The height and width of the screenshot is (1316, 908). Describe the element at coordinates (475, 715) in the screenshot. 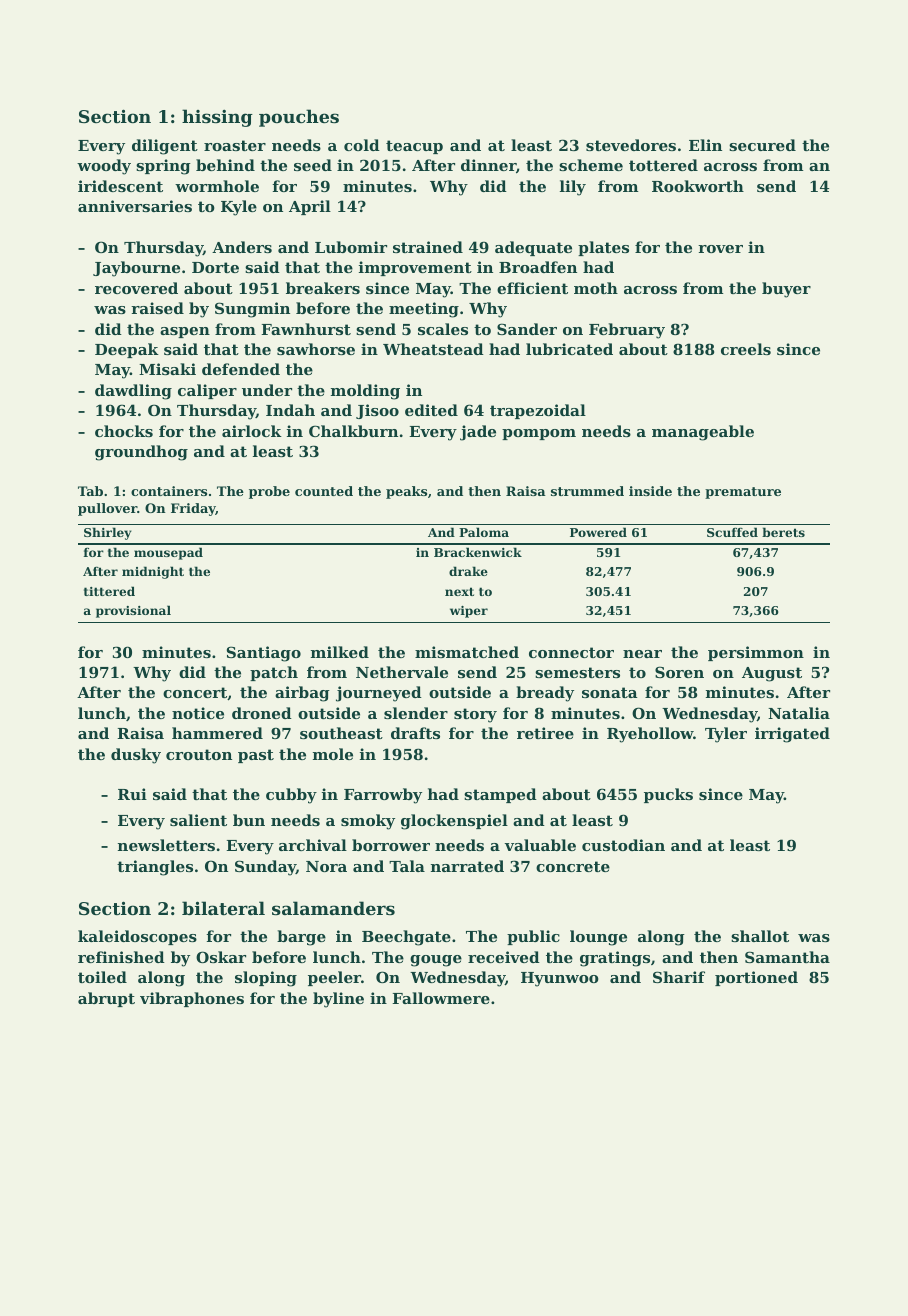

I see `story` at that location.
